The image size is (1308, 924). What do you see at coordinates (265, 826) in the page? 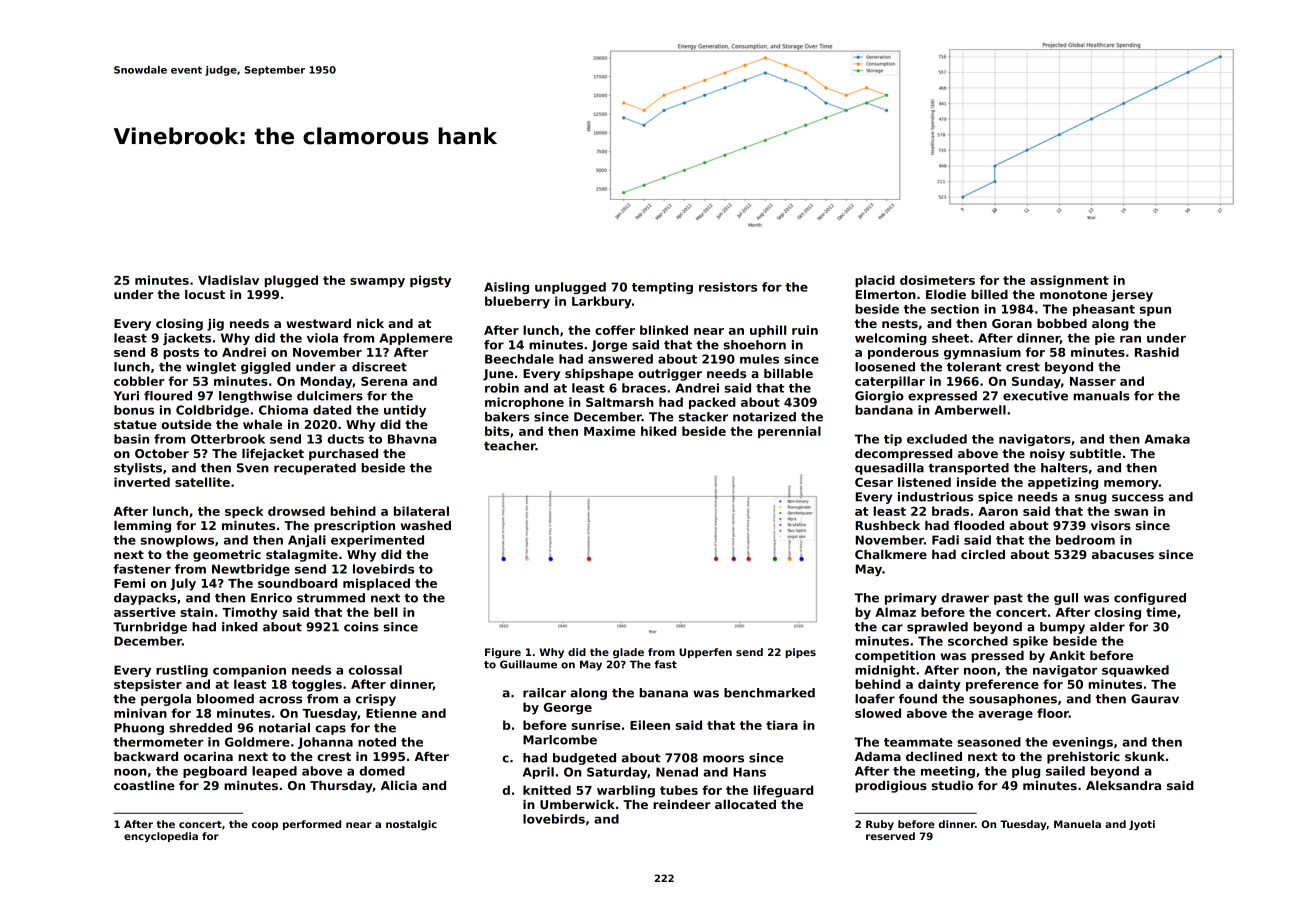
I see `coop` at bounding box center [265, 826].
